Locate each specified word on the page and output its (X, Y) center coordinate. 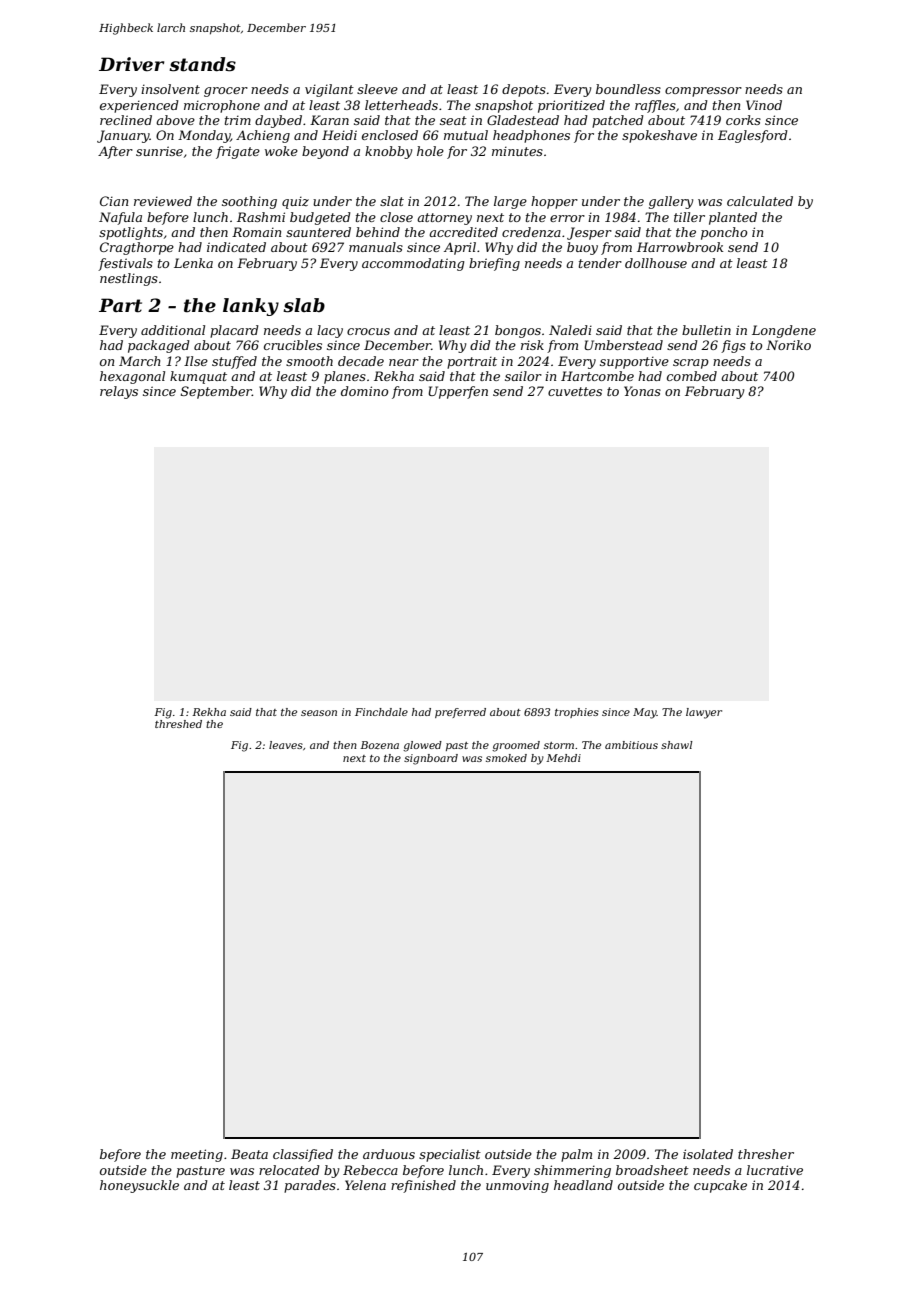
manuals (376, 247)
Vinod (764, 105)
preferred (460, 713)
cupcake (720, 1186)
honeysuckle (139, 1186)
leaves (286, 745)
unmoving (517, 1186)
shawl (677, 745)
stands (202, 64)
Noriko (788, 345)
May (645, 713)
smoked (506, 758)
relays (119, 392)
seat (453, 120)
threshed (178, 724)
